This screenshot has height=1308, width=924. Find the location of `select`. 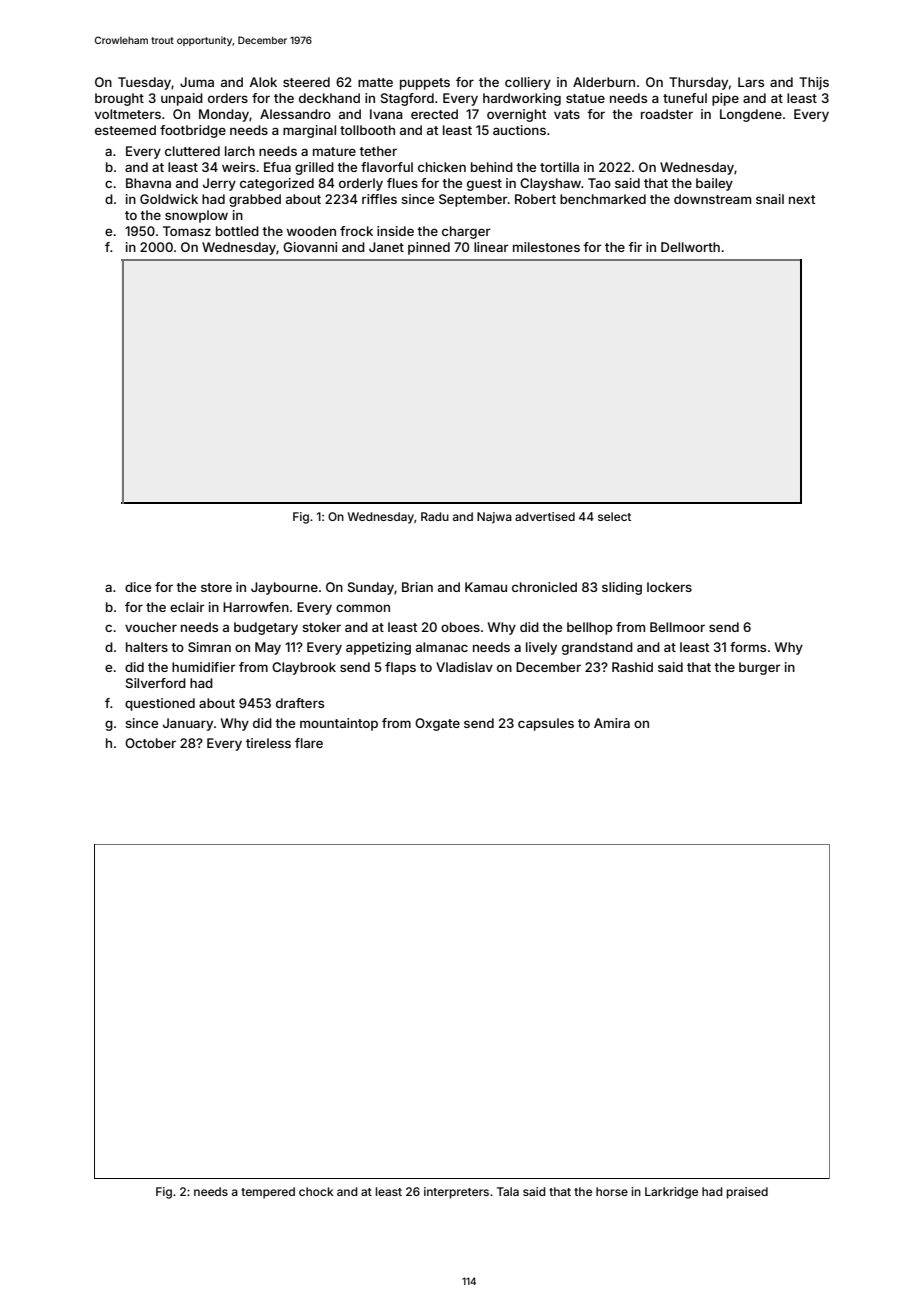

select is located at coordinates (614, 516).
